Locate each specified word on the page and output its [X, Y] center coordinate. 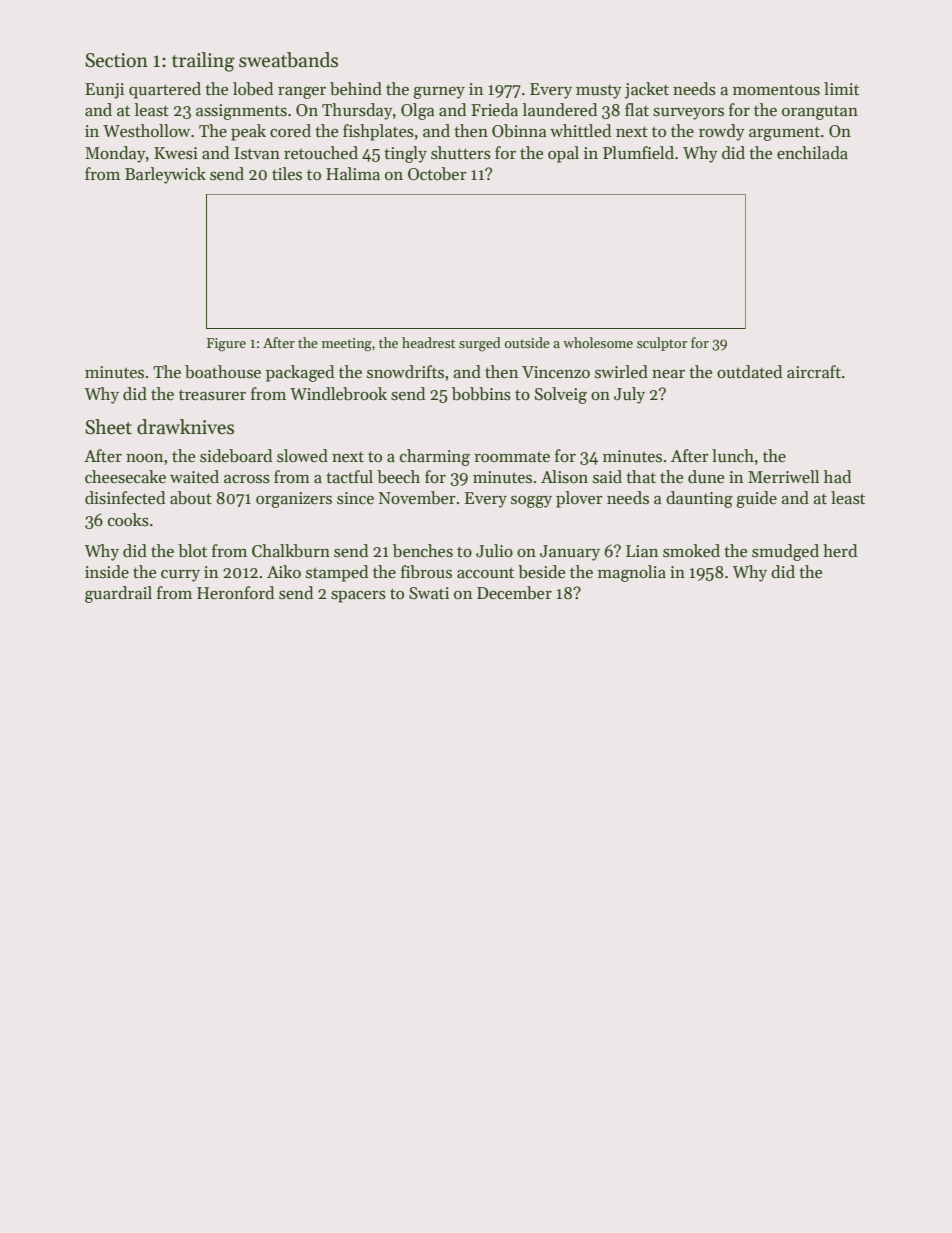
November [417, 498]
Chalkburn [291, 551]
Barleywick [165, 175]
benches [423, 551]
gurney [439, 93]
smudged [785, 552]
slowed [302, 456]
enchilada [812, 153]
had [837, 477]
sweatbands [288, 60]
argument [784, 134]
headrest [428, 342]
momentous [776, 90]
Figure [226, 345]
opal [563, 154]
